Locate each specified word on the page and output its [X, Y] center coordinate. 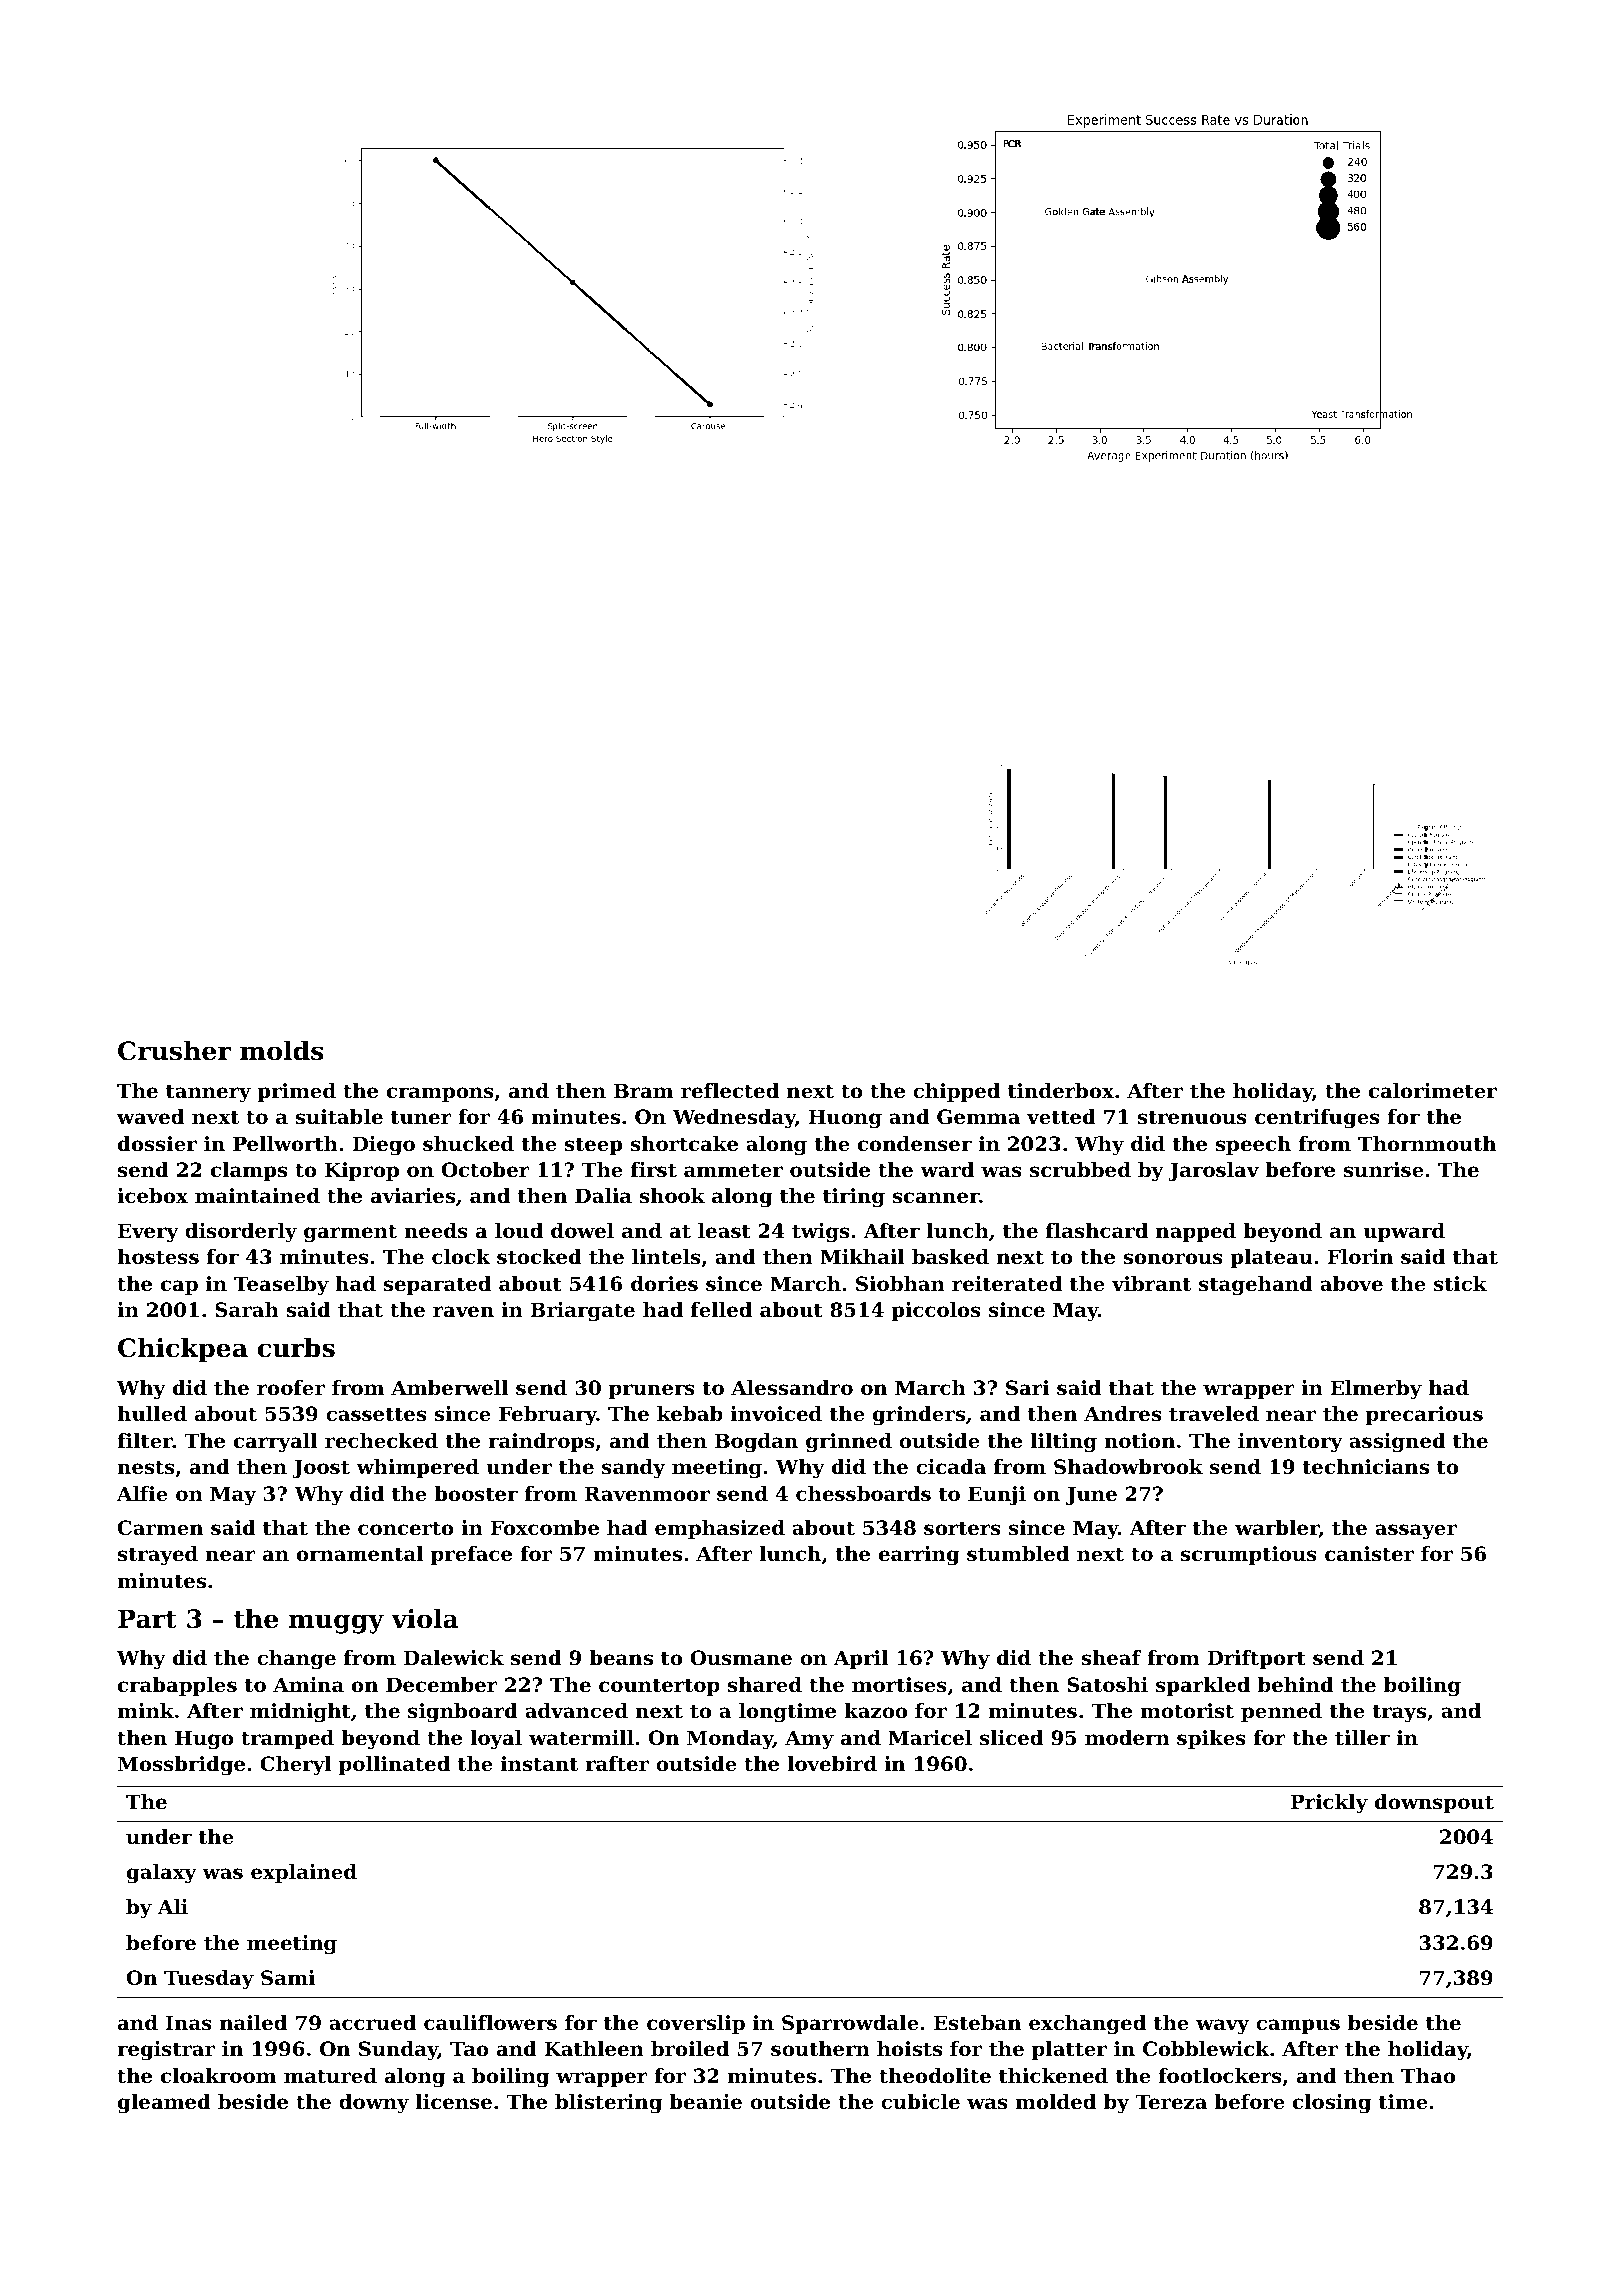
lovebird [832, 1764]
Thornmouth [1427, 1144]
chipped [956, 1092]
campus [1298, 2026]
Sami [288, 1978]
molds [282, 1051]
